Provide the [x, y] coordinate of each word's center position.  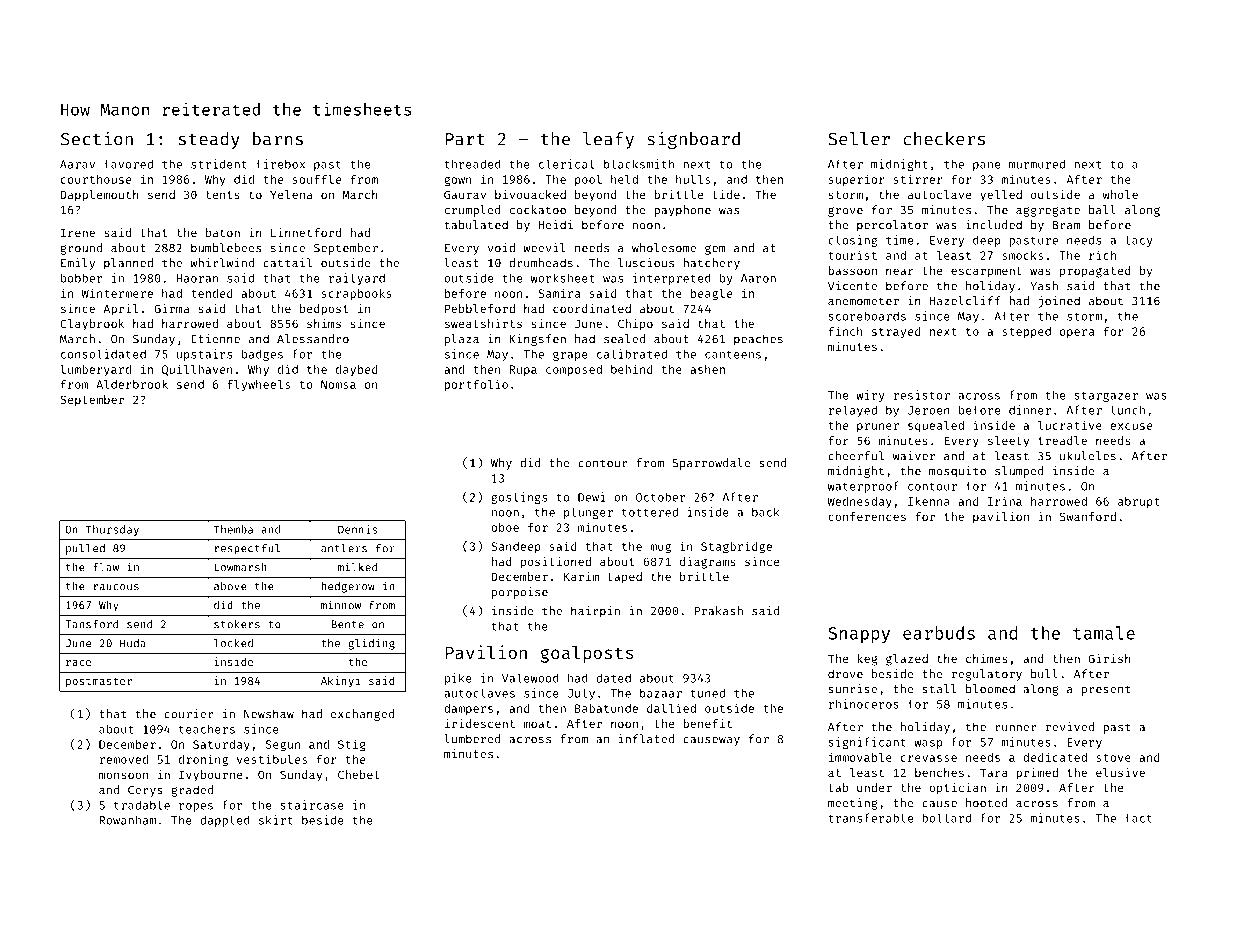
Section [97, 138]
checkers [944, 139]
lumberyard [95, 370]
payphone [682, 211]
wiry [870, 396]
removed [124, 759]
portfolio [476, 385]
